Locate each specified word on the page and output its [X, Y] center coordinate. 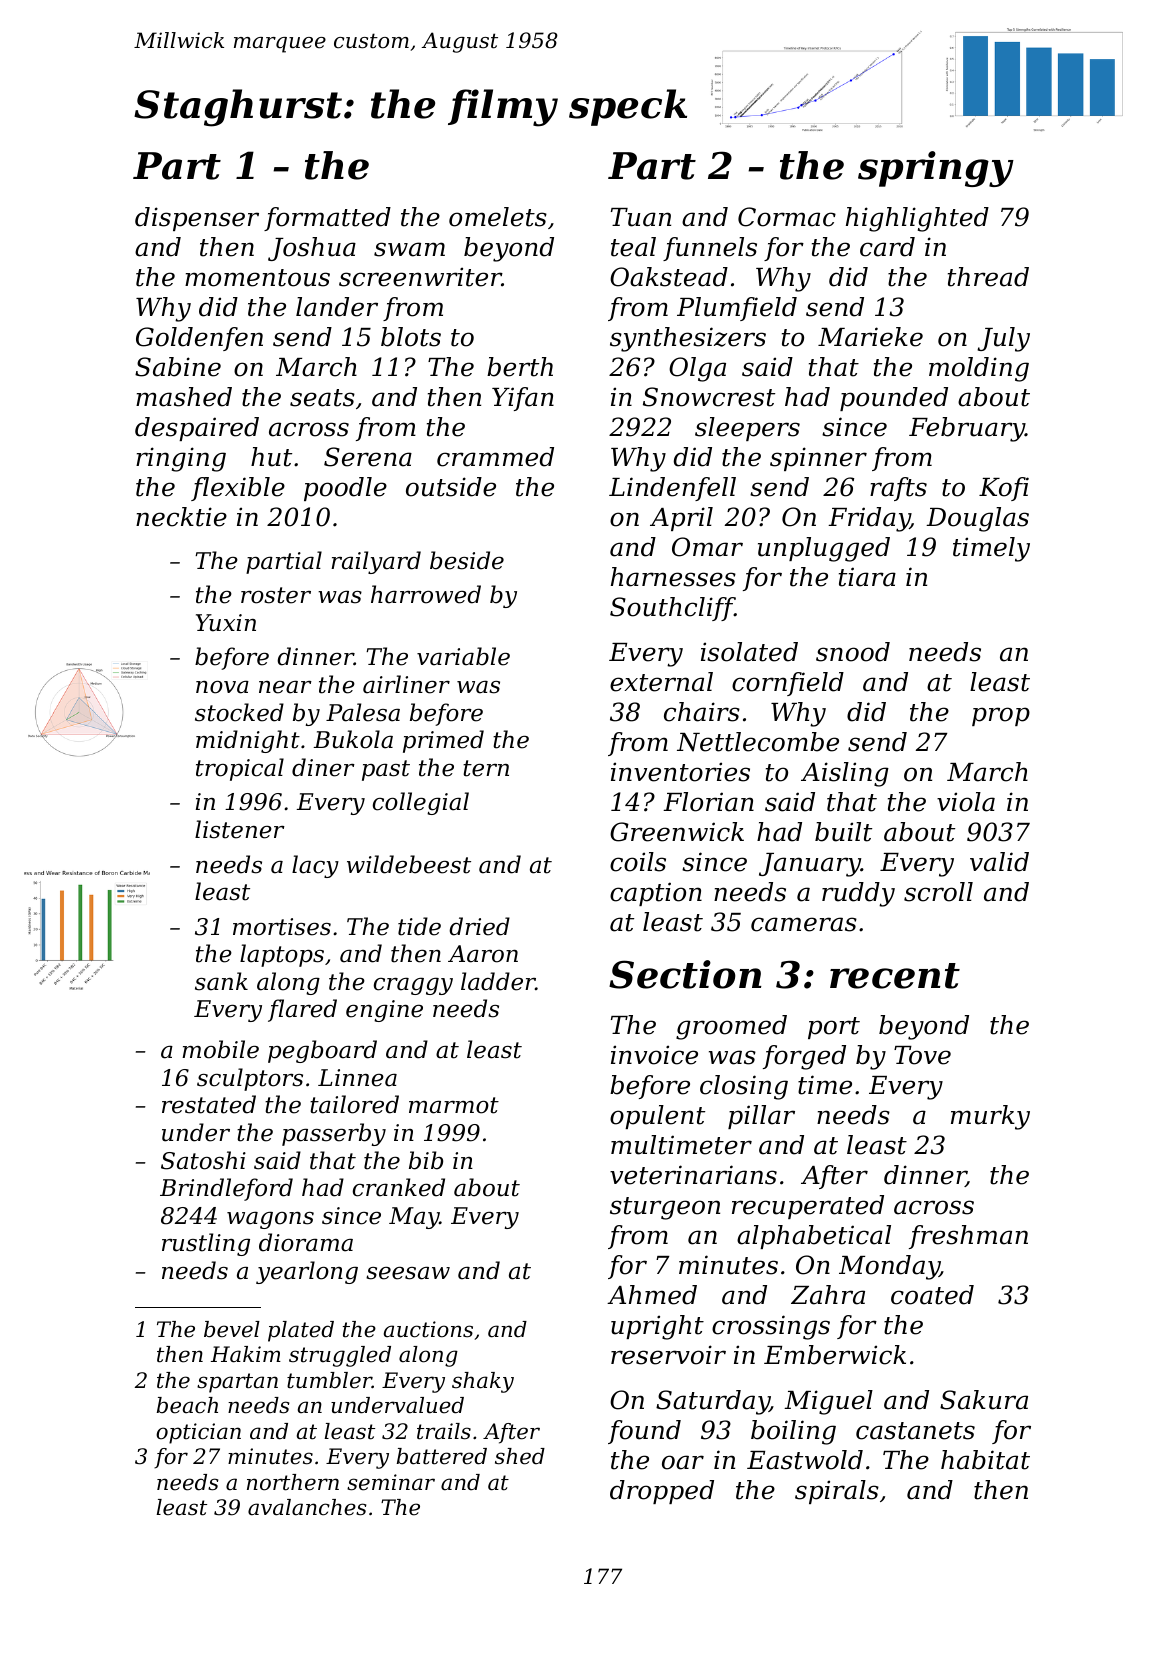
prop [1001, 716]
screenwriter [420, 277]
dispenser [197, 219]
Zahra [828, 1295]
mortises [282, 927]
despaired [197, 429]
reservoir [668, 1355]
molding [979, 369]
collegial [421, 803]
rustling [206, 1244]
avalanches [307, 1507]
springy [936, 169]
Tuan [641, 217]
